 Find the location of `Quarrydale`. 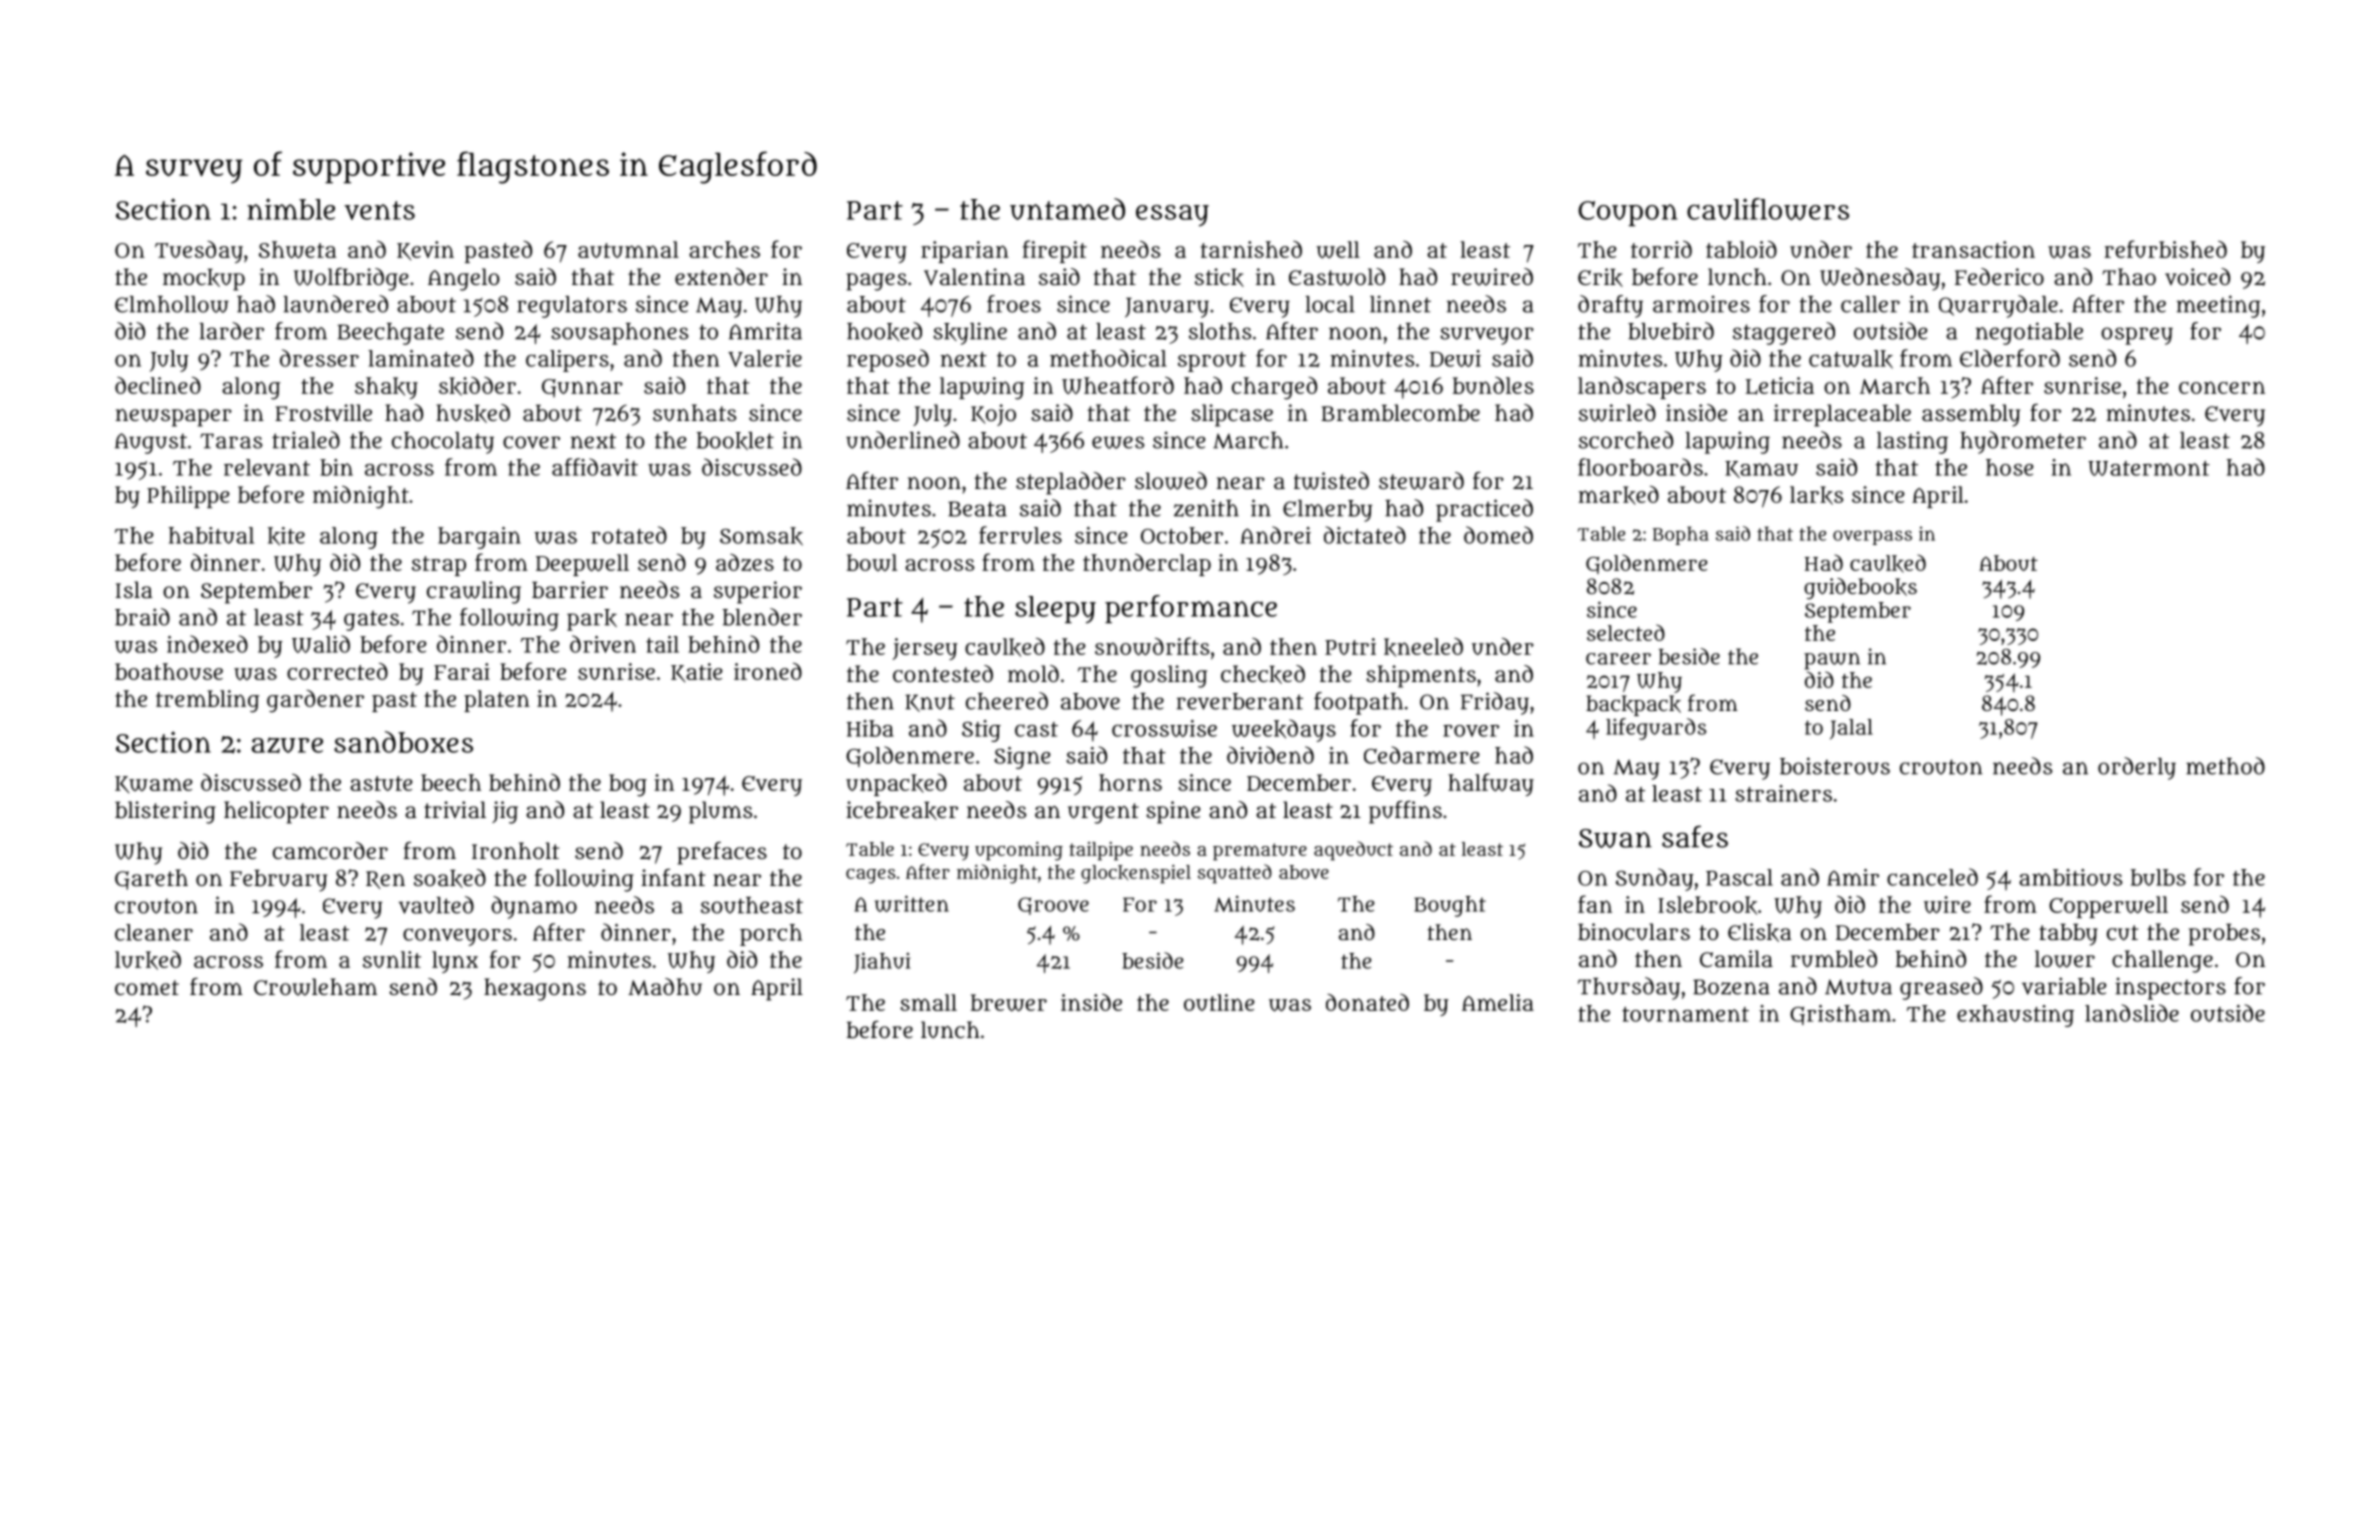

Quarrydale is located at coordinates (1998, 306).
